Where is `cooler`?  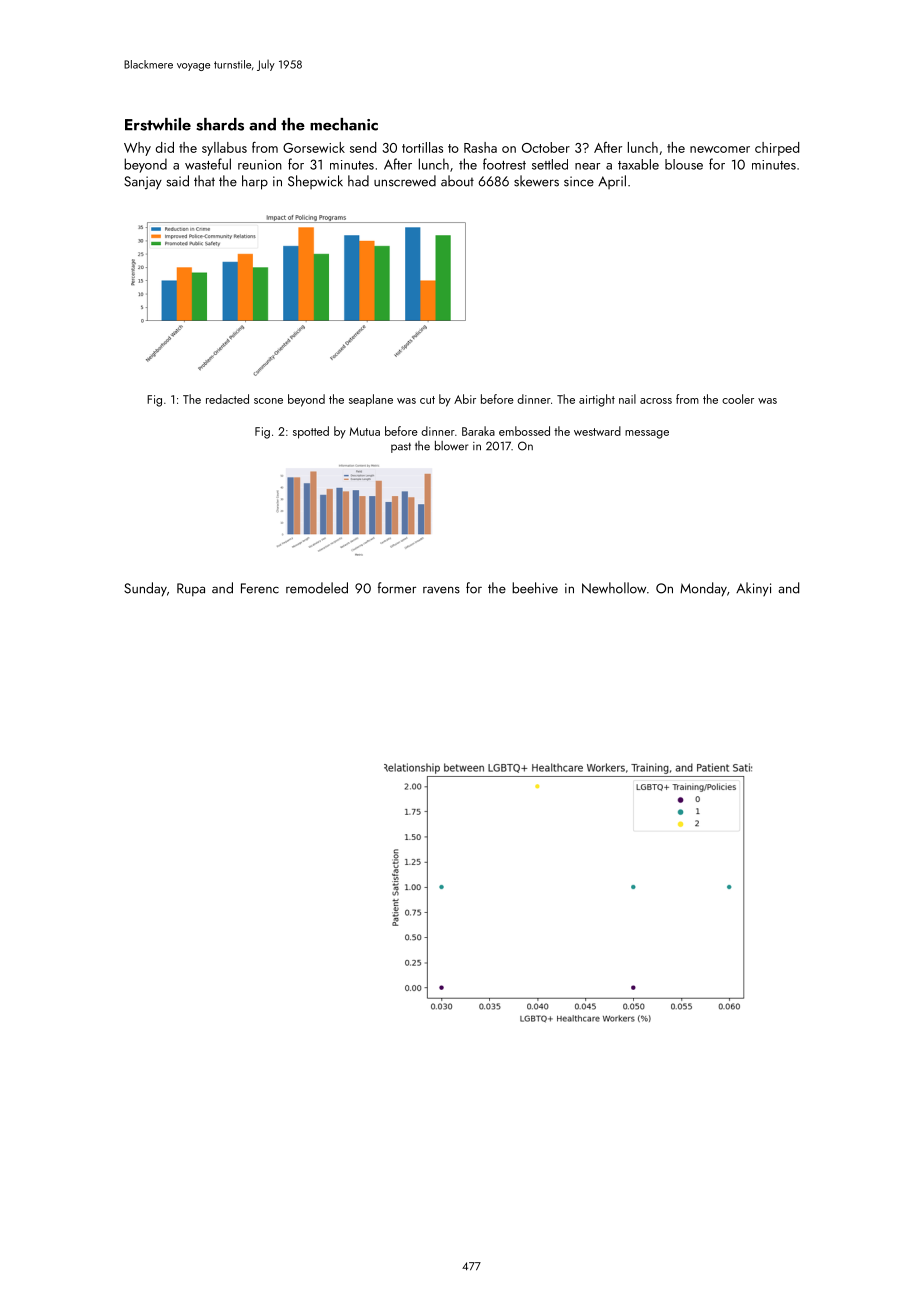 cooler is located at coordinates (738, 399).
